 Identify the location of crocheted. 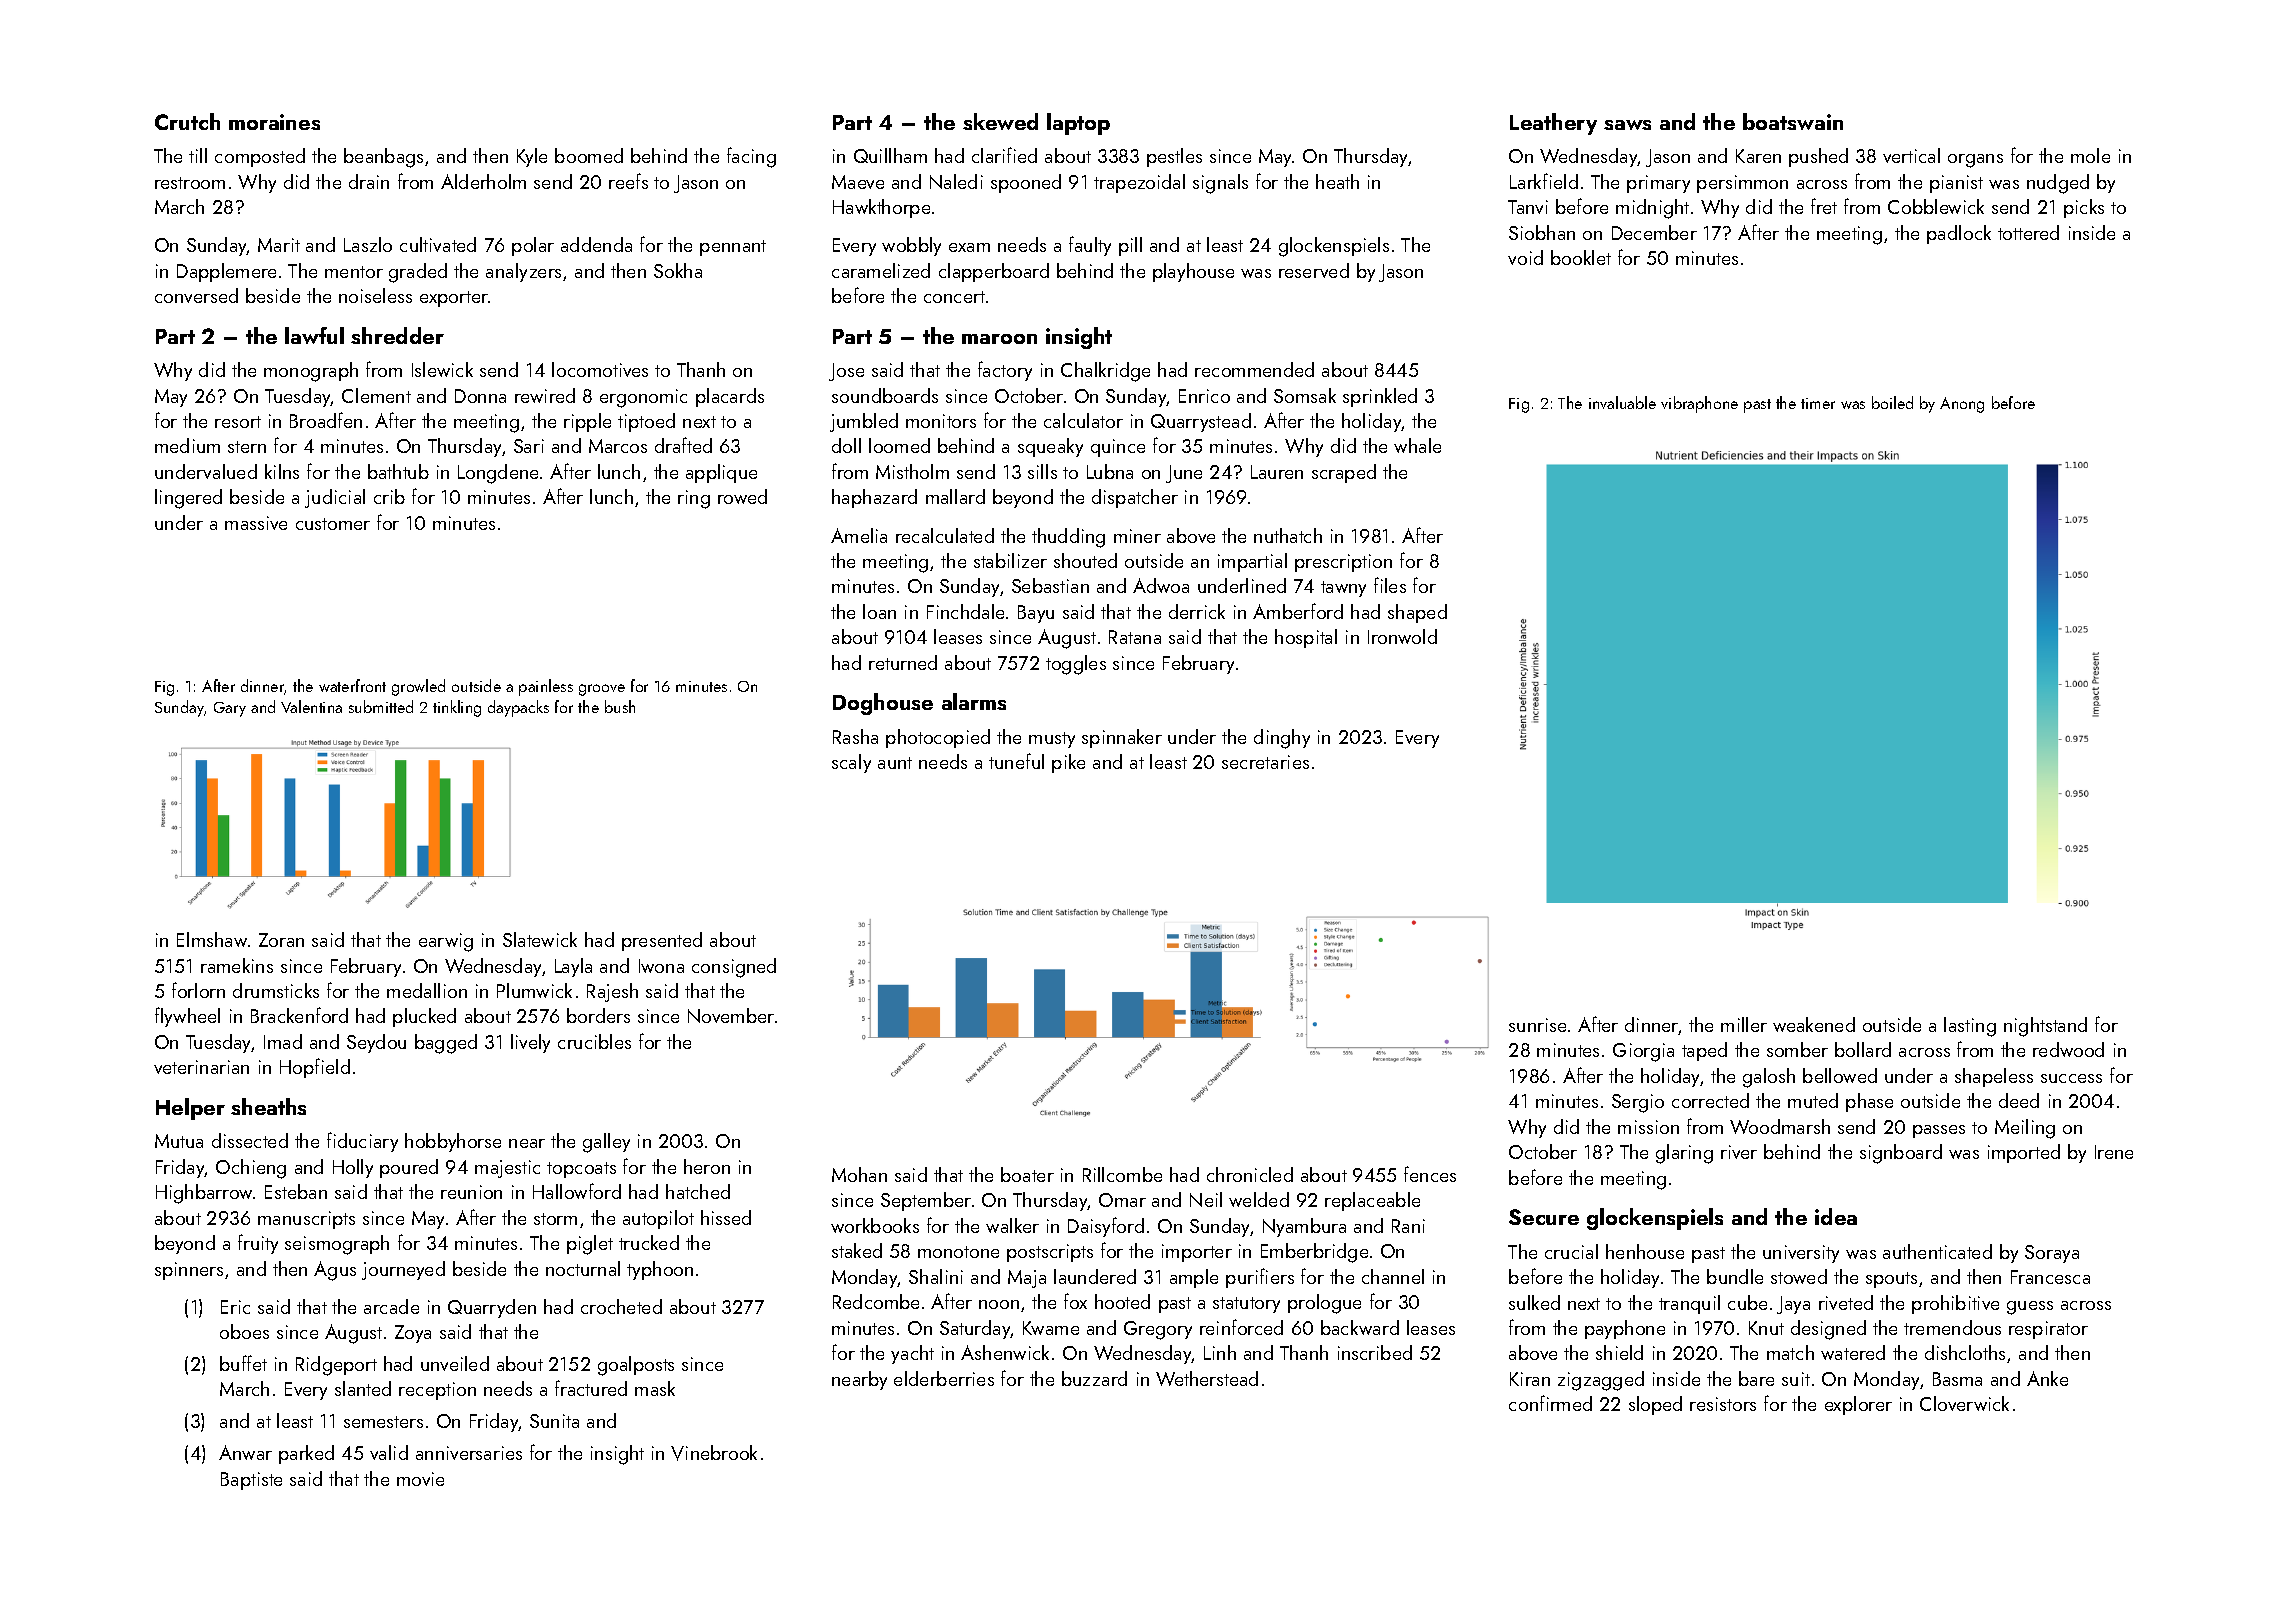
(621, 1306).
